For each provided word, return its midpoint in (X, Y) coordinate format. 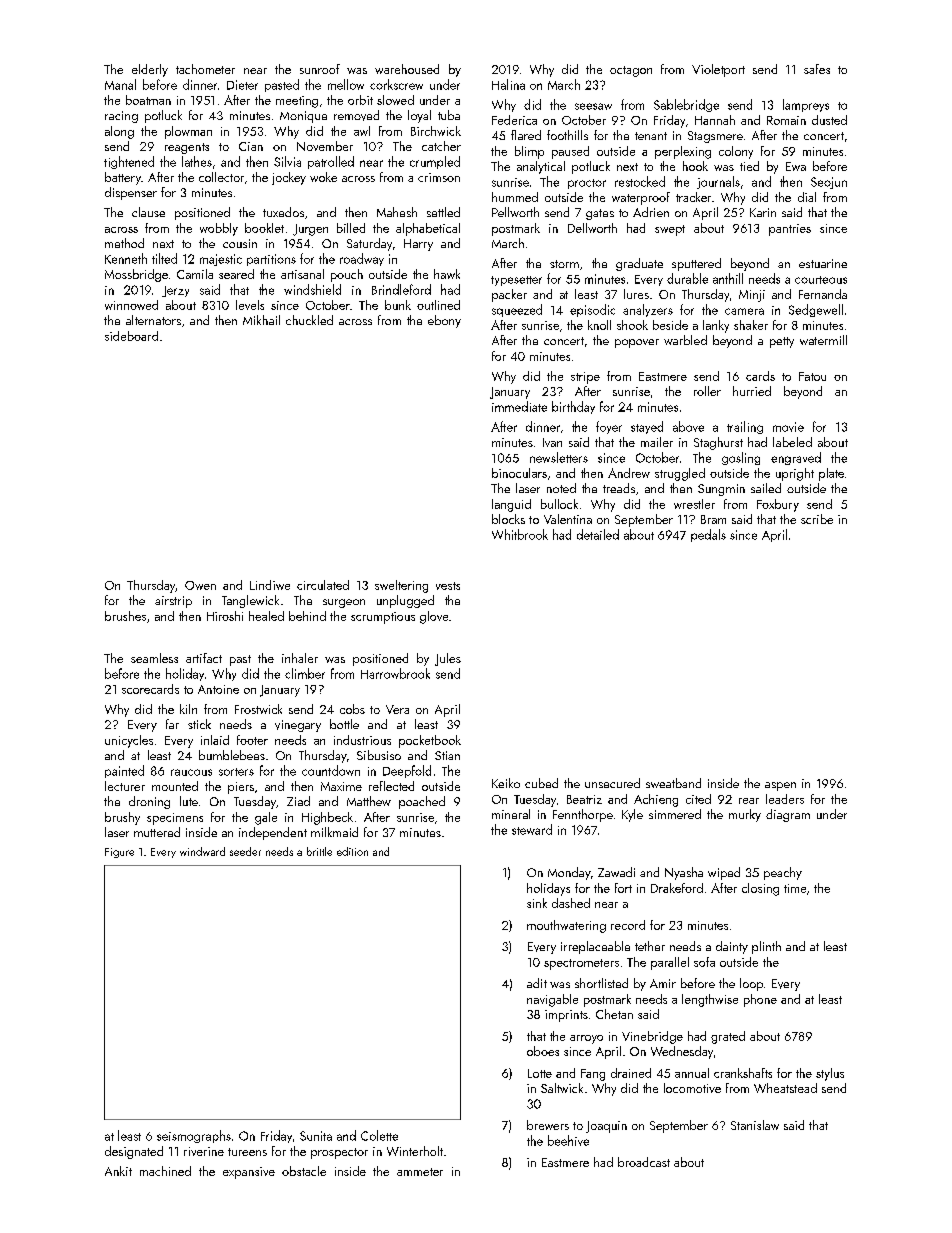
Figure (119, 853)
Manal (120, 84)
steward (532, 829)
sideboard (131, 336)
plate (831, 474)
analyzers (648, 310)
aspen (780, 786)
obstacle (304, 1171)
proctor (587, 184)
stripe (585, 378)
